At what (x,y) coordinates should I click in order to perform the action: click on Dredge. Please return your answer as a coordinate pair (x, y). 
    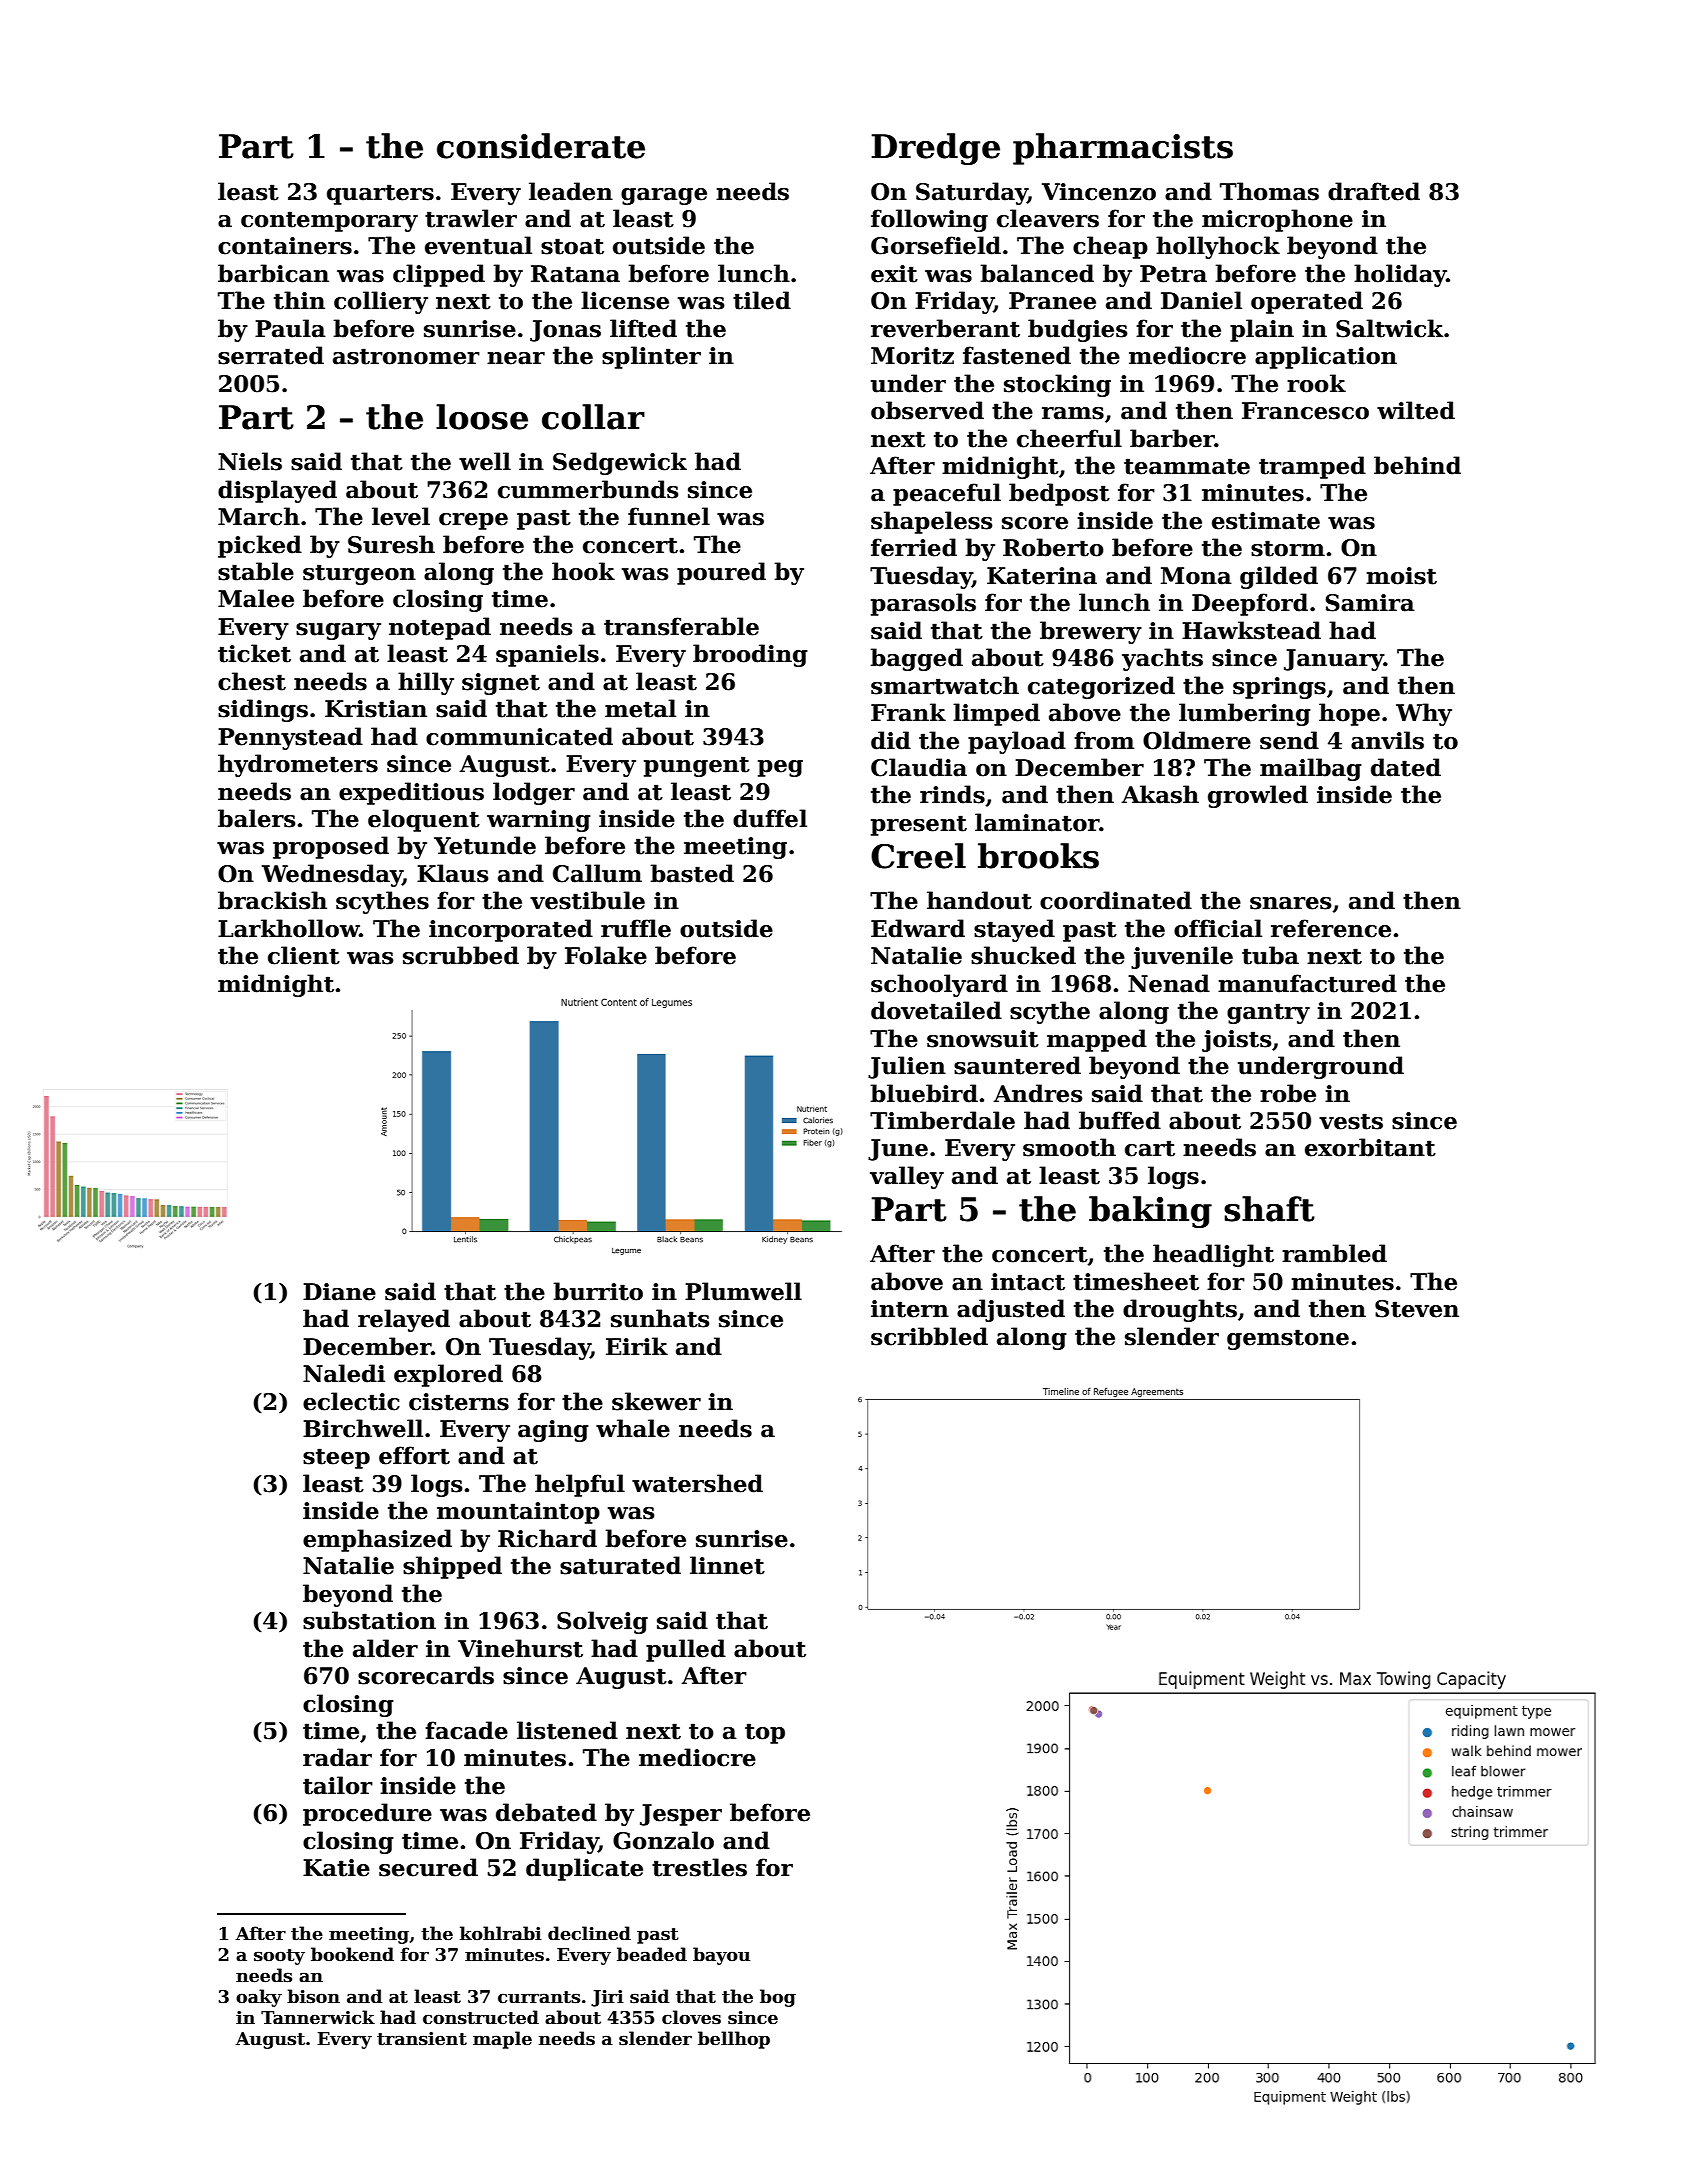
    Looking at the image, I should click on (935, 149).
